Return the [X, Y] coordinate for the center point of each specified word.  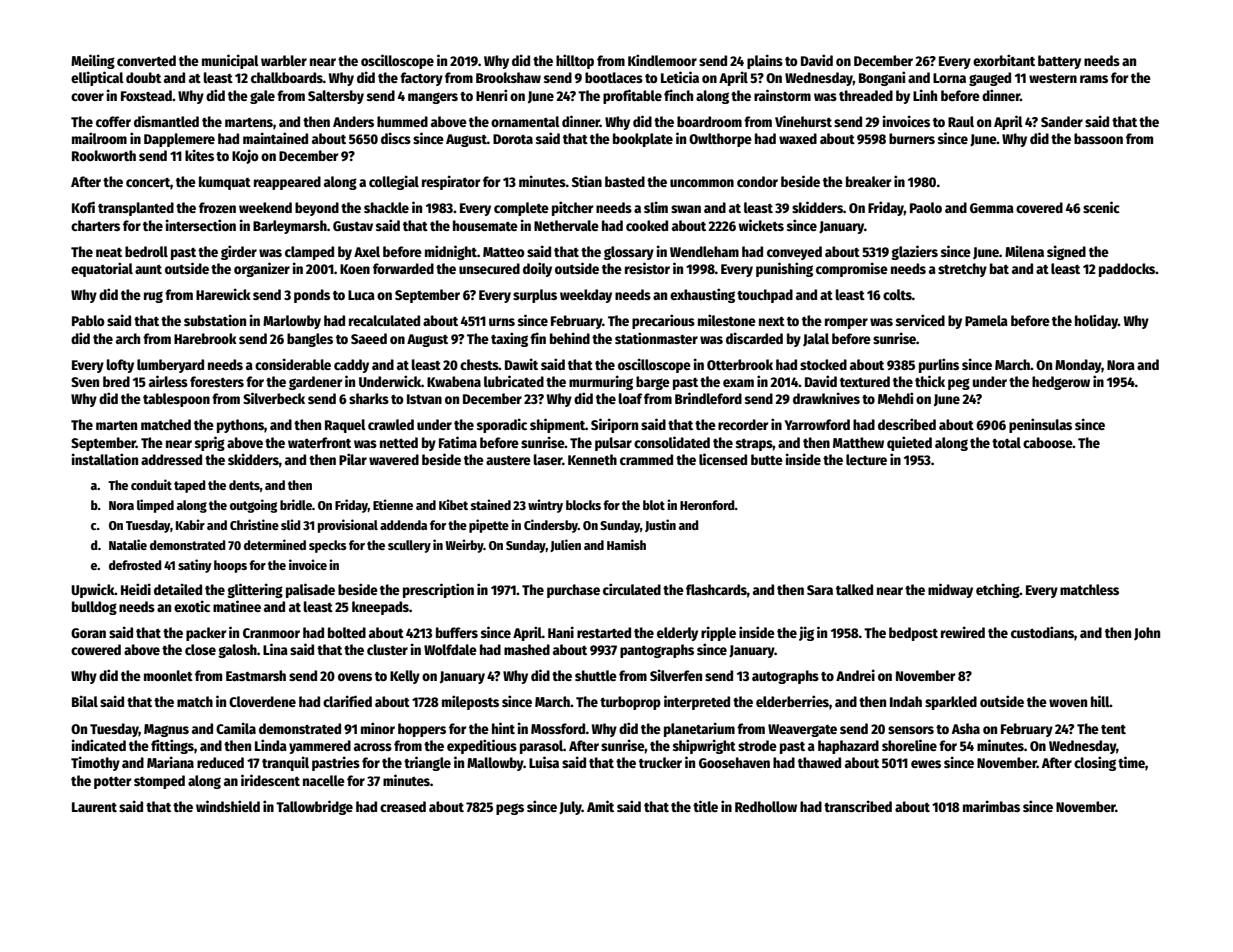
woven [1068, 703]
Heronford [707, 505]
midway [950, 590]
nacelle [324, 780]
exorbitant [1004, 60]
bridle [296, 504]
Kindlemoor [662, 60]
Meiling [93, 61]
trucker [660, 762]
